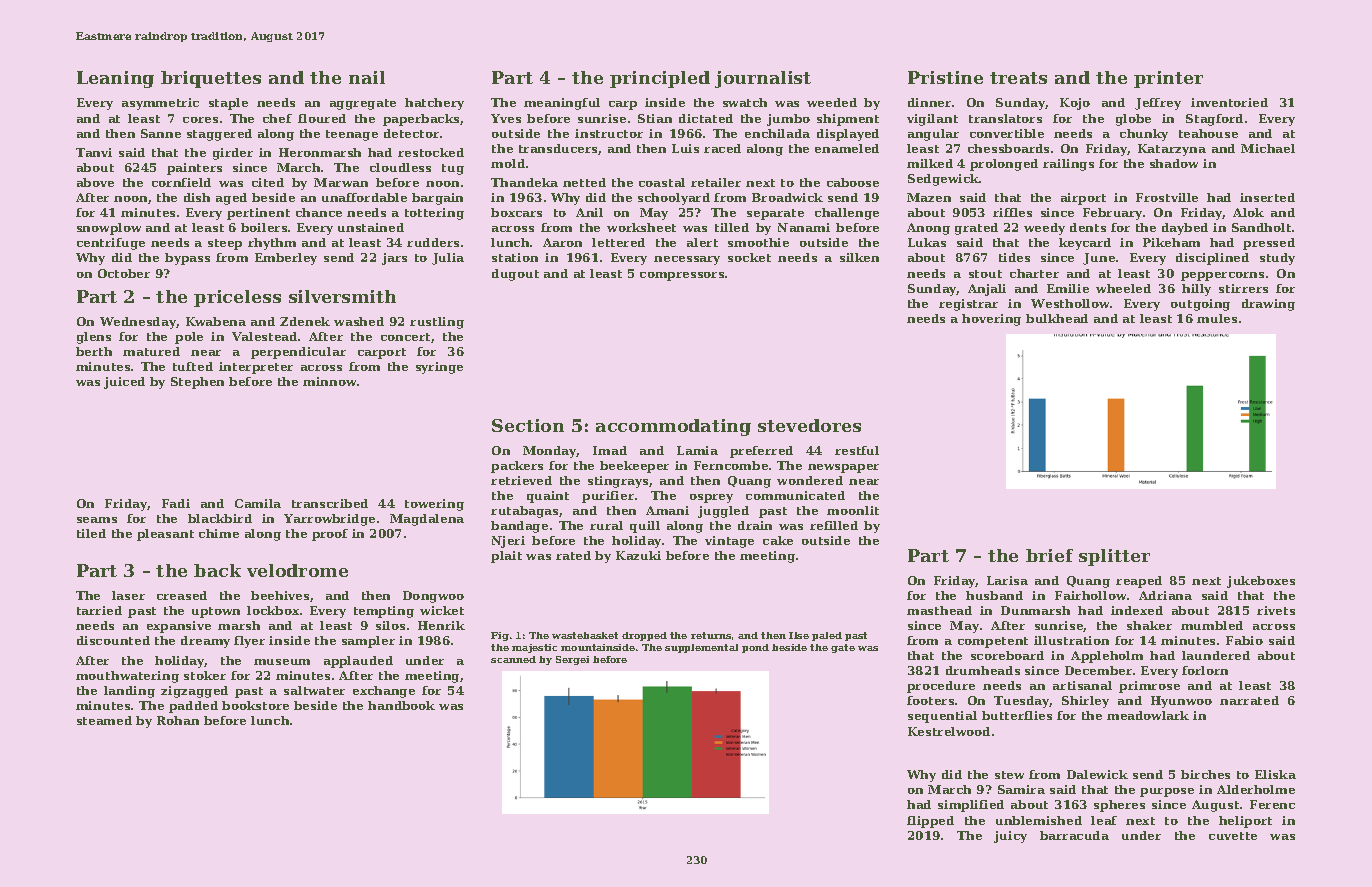  I want to click on Pristine, so click(945, 77).
